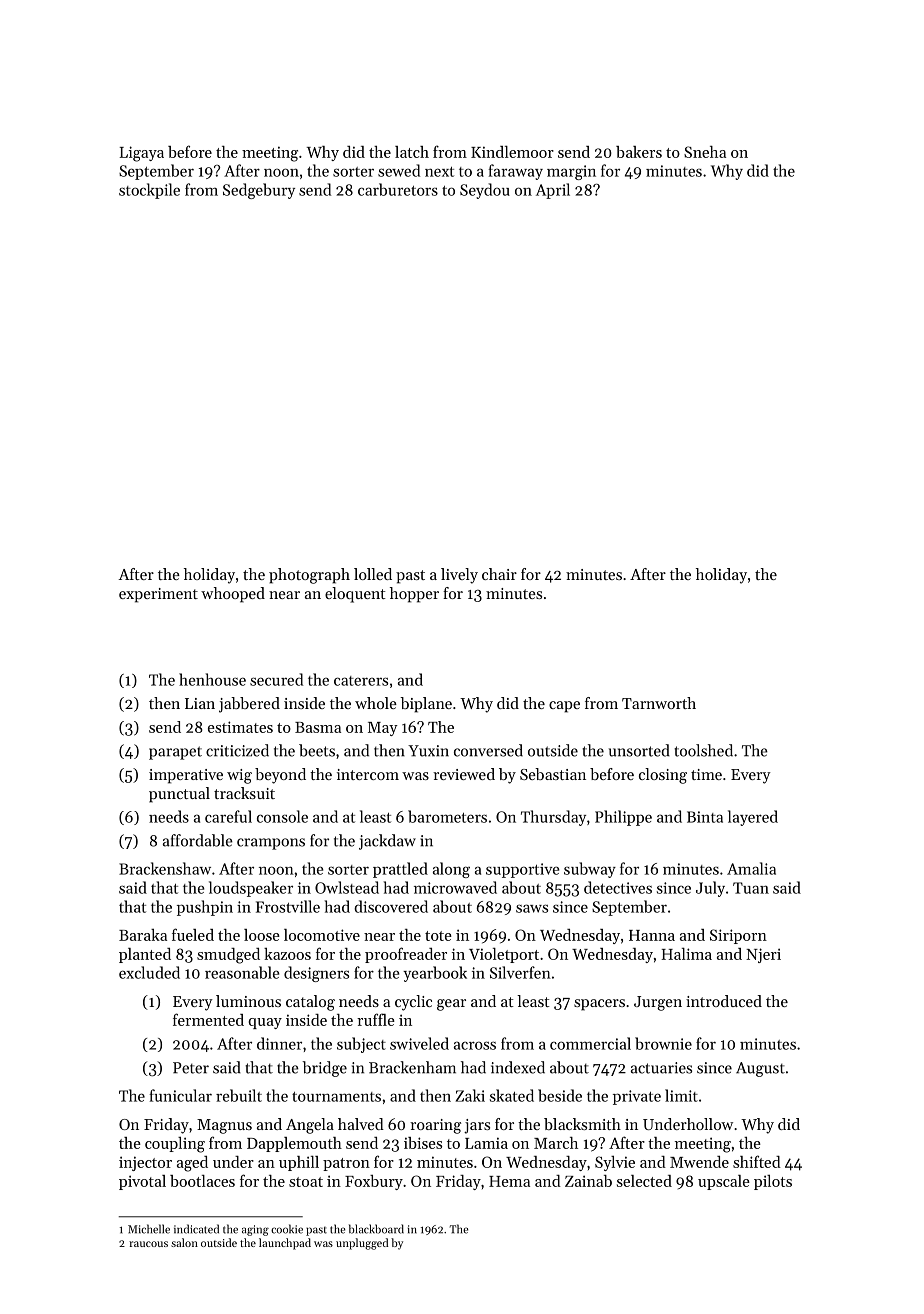 The width and height of the page is (924, 1314). Describe the element at coordinates (659, 703) in the page. I see `Tarnworth` at that location.
